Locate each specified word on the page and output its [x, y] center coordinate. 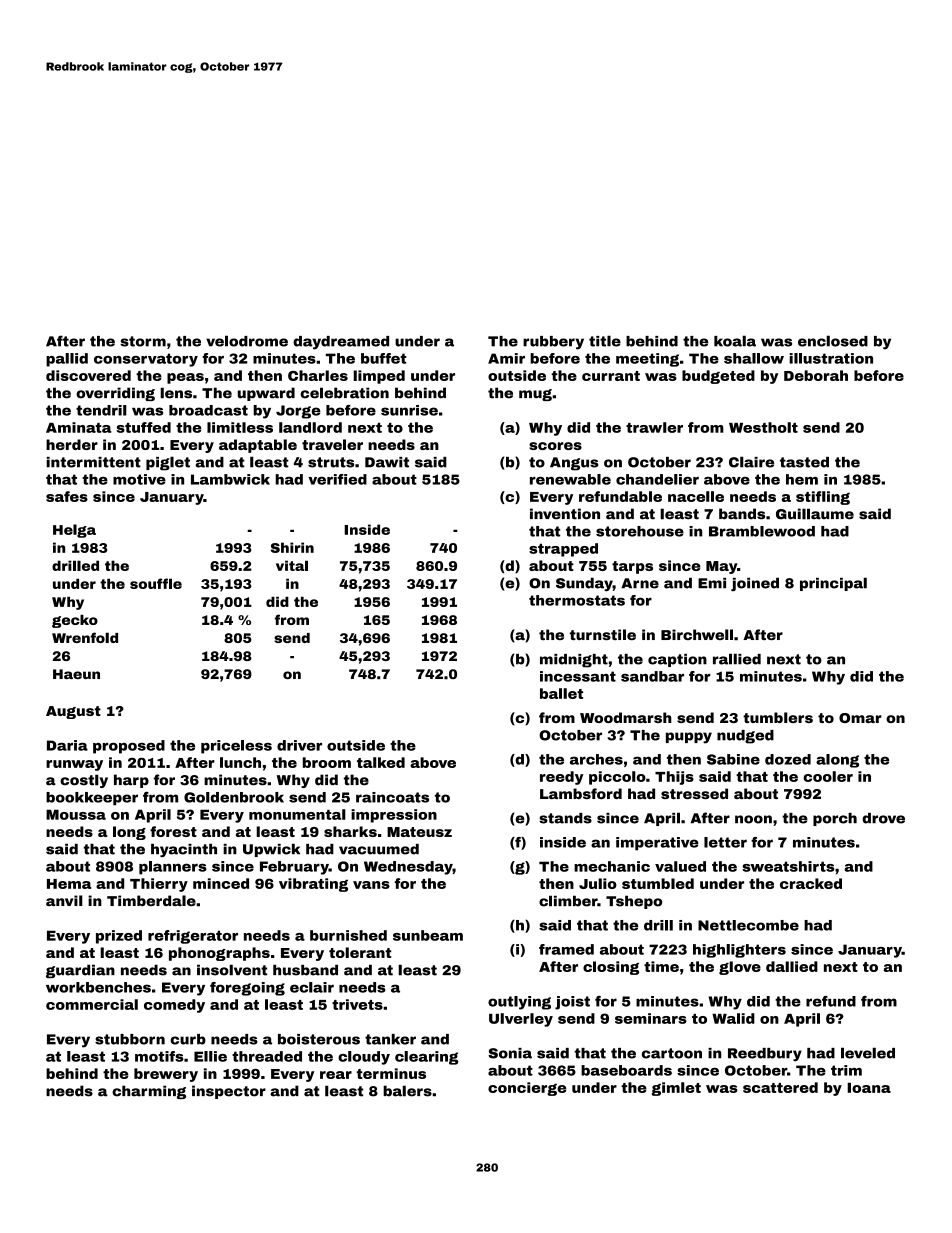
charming [149, 1092]
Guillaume [815, 514]
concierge [527, 1089]
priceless [236, 747]
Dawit [387, 462]
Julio [598, 883]
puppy [689, 738]
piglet [168, 463]
